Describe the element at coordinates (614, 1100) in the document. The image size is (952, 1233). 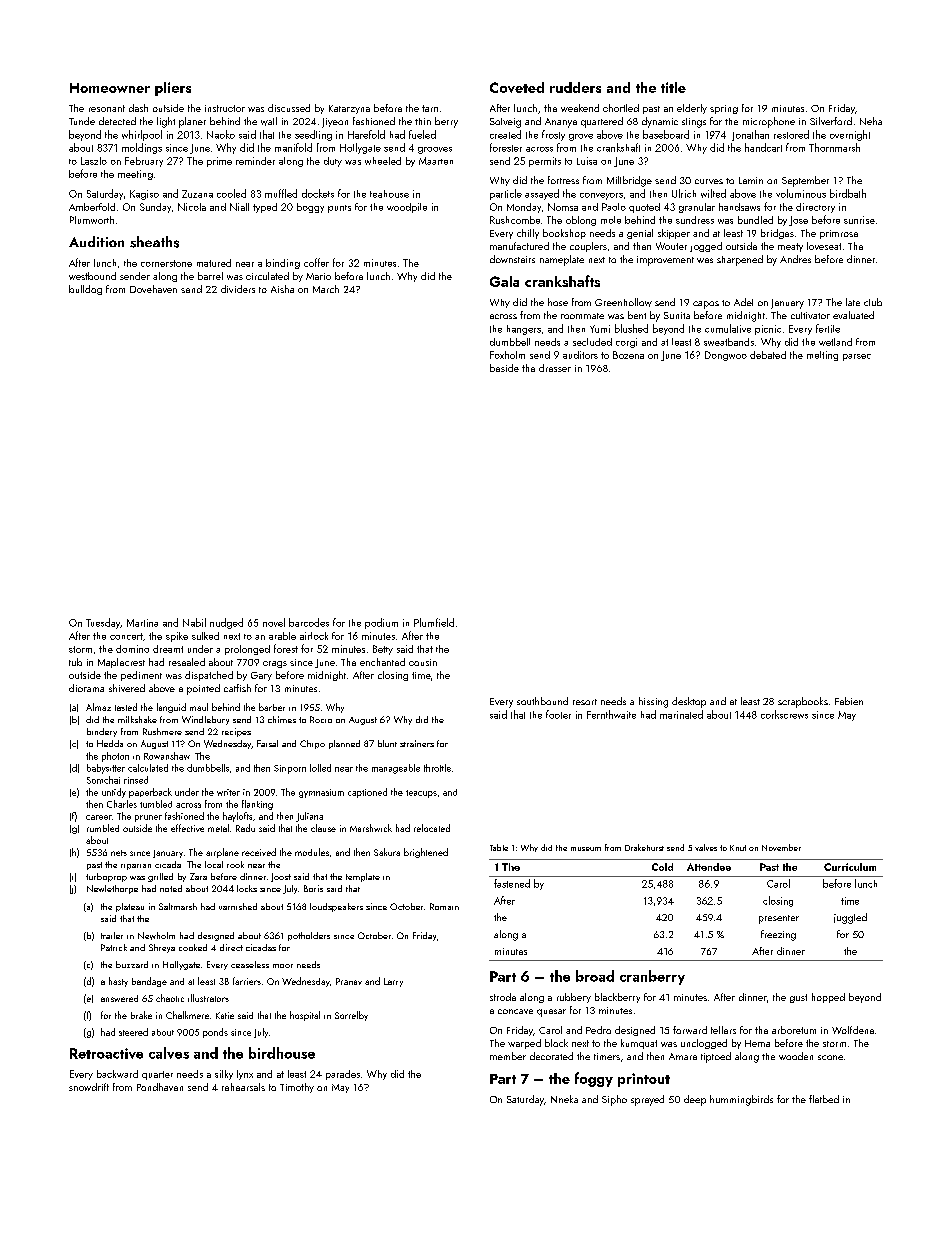
I see `Sipho` at that location.
